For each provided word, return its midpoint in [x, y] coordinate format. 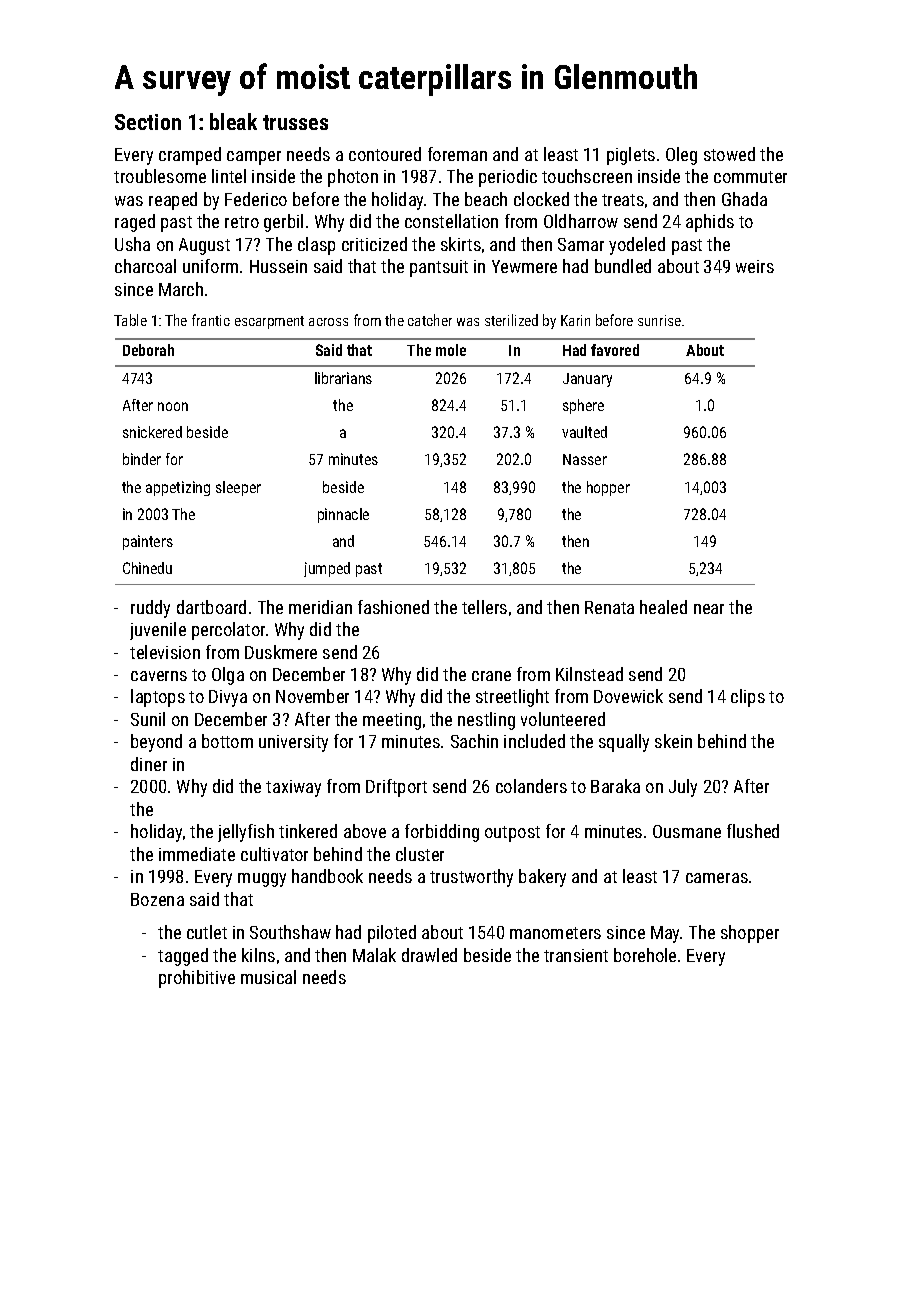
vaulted [584, 432]
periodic [508, 178]
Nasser [585, 459]
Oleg [681, 156]
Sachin [474, 741]
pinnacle [343, 515]
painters [148, 542]
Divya [228, 698]
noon [173, 406]
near [709, 609]
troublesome [160, 176]
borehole [645, 955]
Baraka [615, 786]
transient [576, 955]
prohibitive [197, 979]
